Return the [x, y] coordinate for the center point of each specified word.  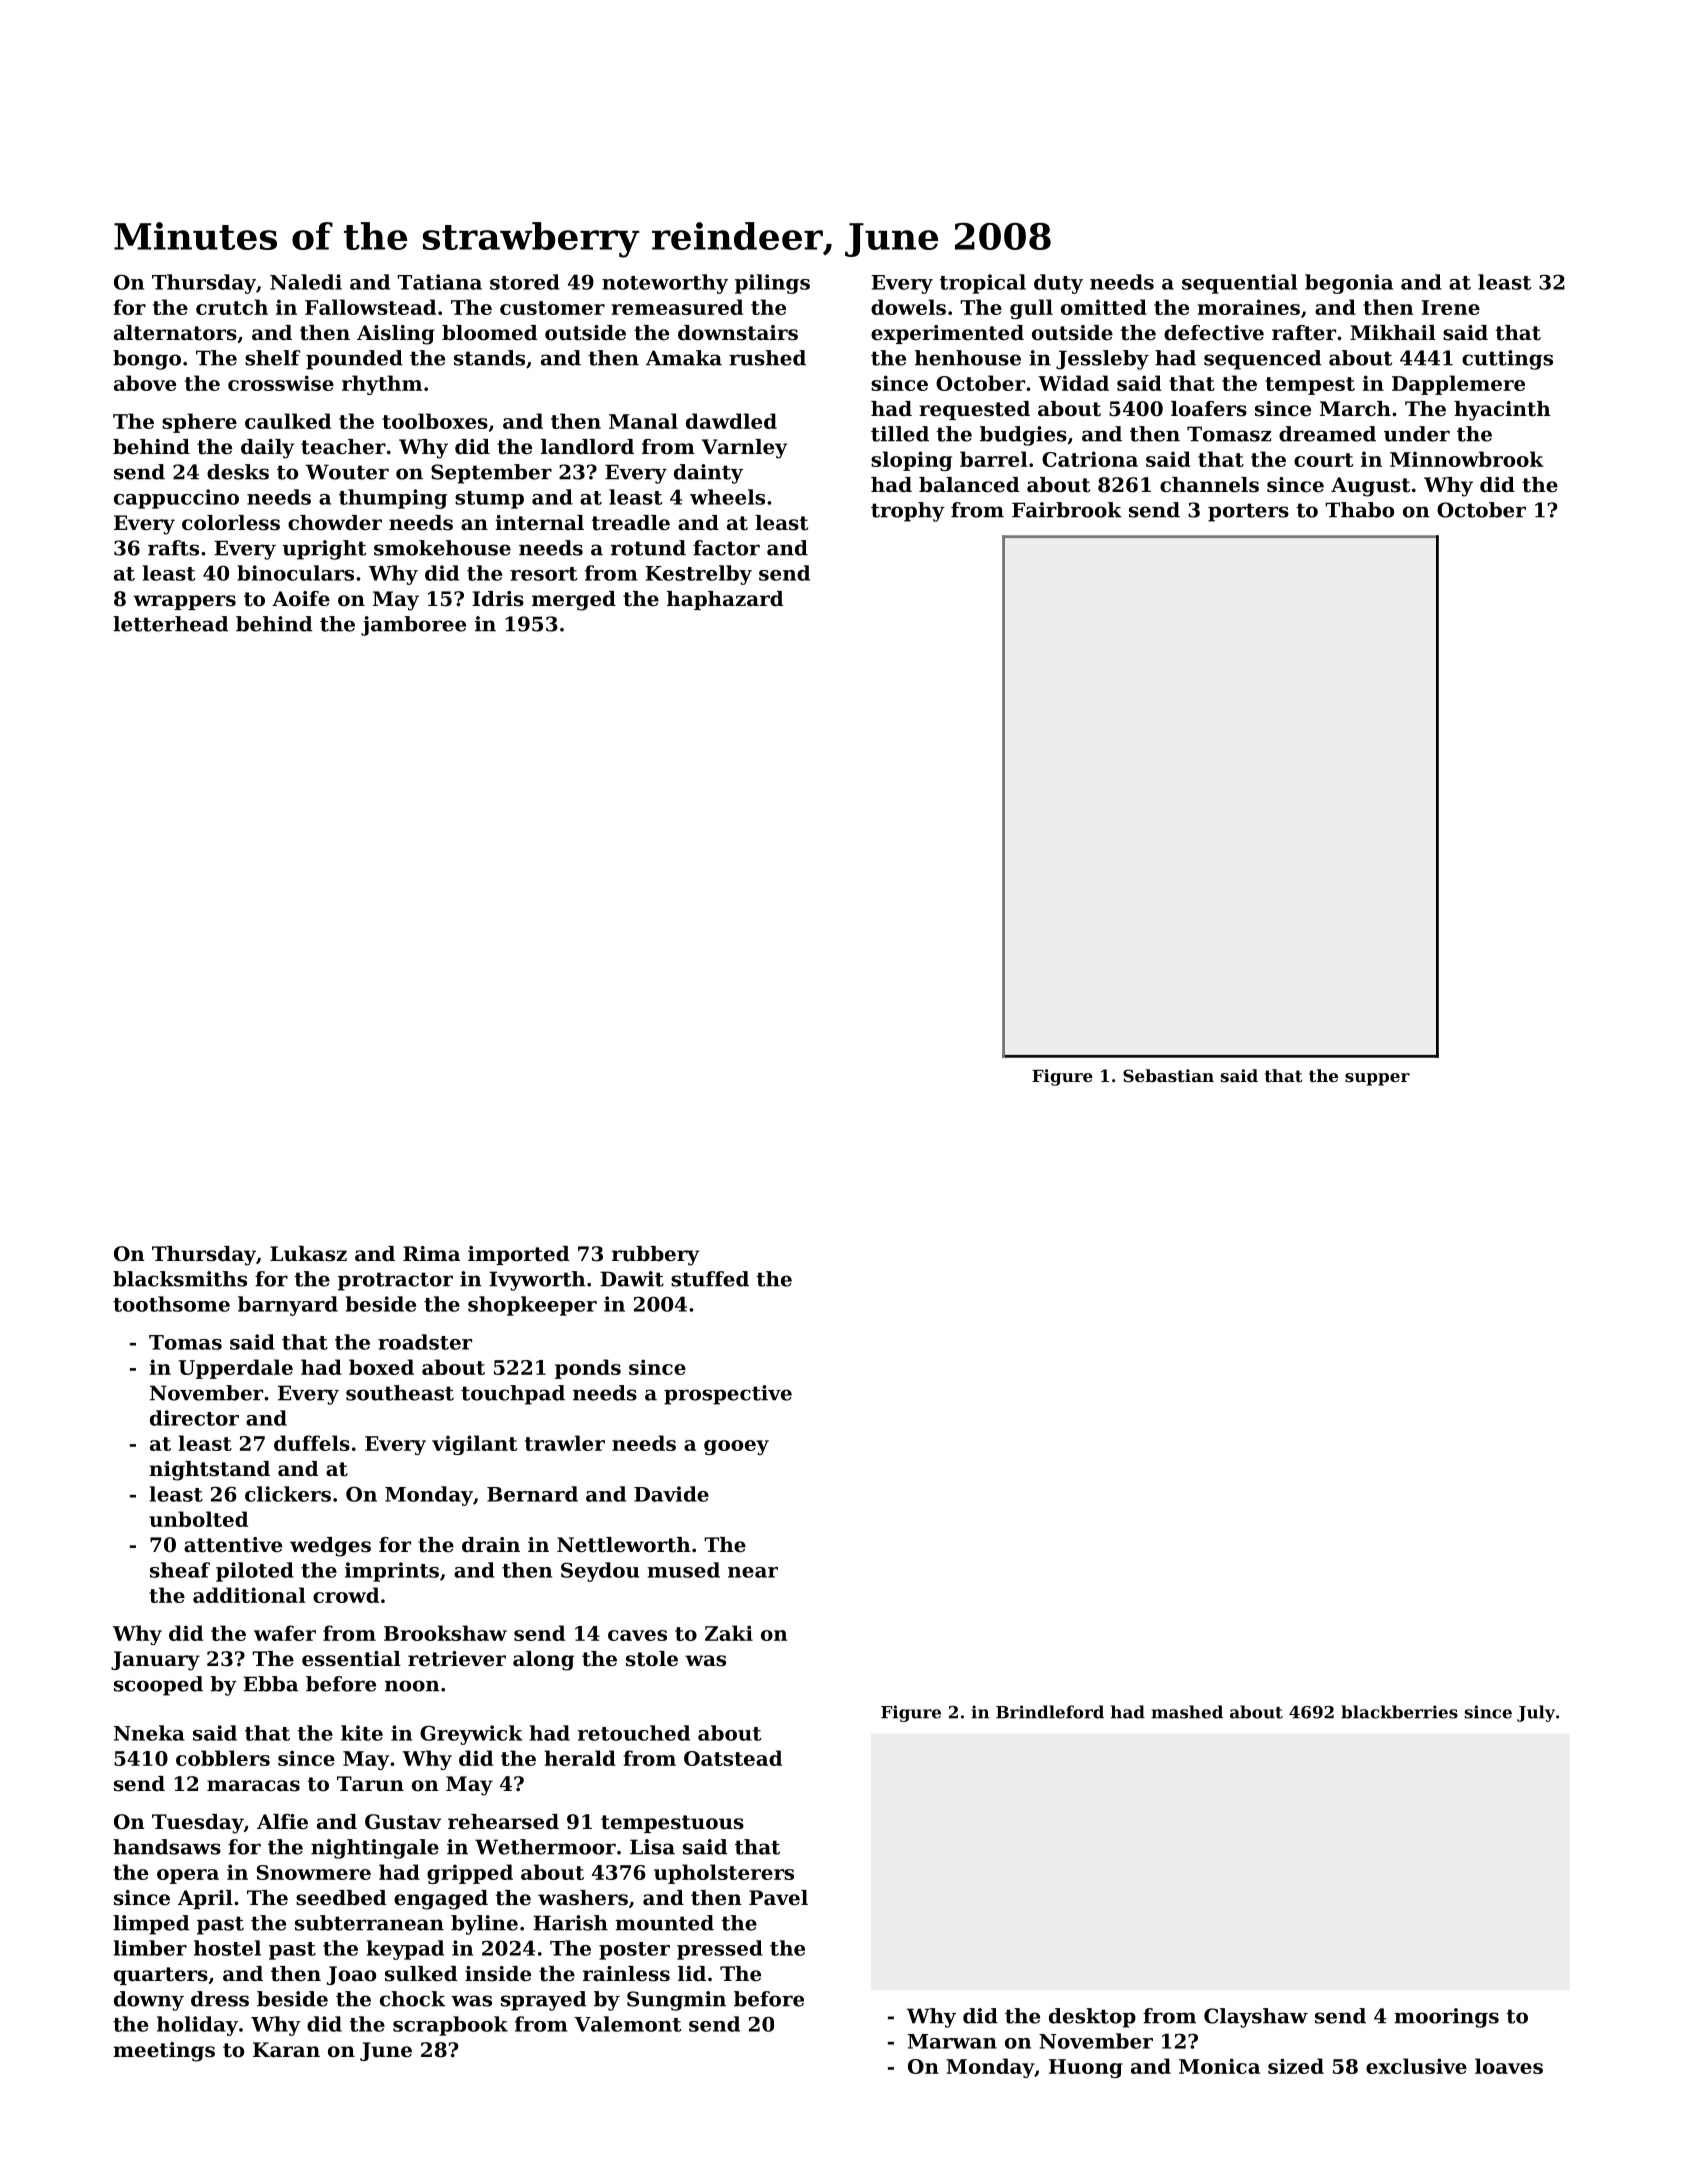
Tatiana [439, 282]
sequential [1239, 284]
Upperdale [236, 1369]
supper [1377, 1079]
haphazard [725, 600]
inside [498, 1974]
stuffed [710, 1279]
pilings [772, 284]
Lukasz [308, 1254]
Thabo [1359, 510]
